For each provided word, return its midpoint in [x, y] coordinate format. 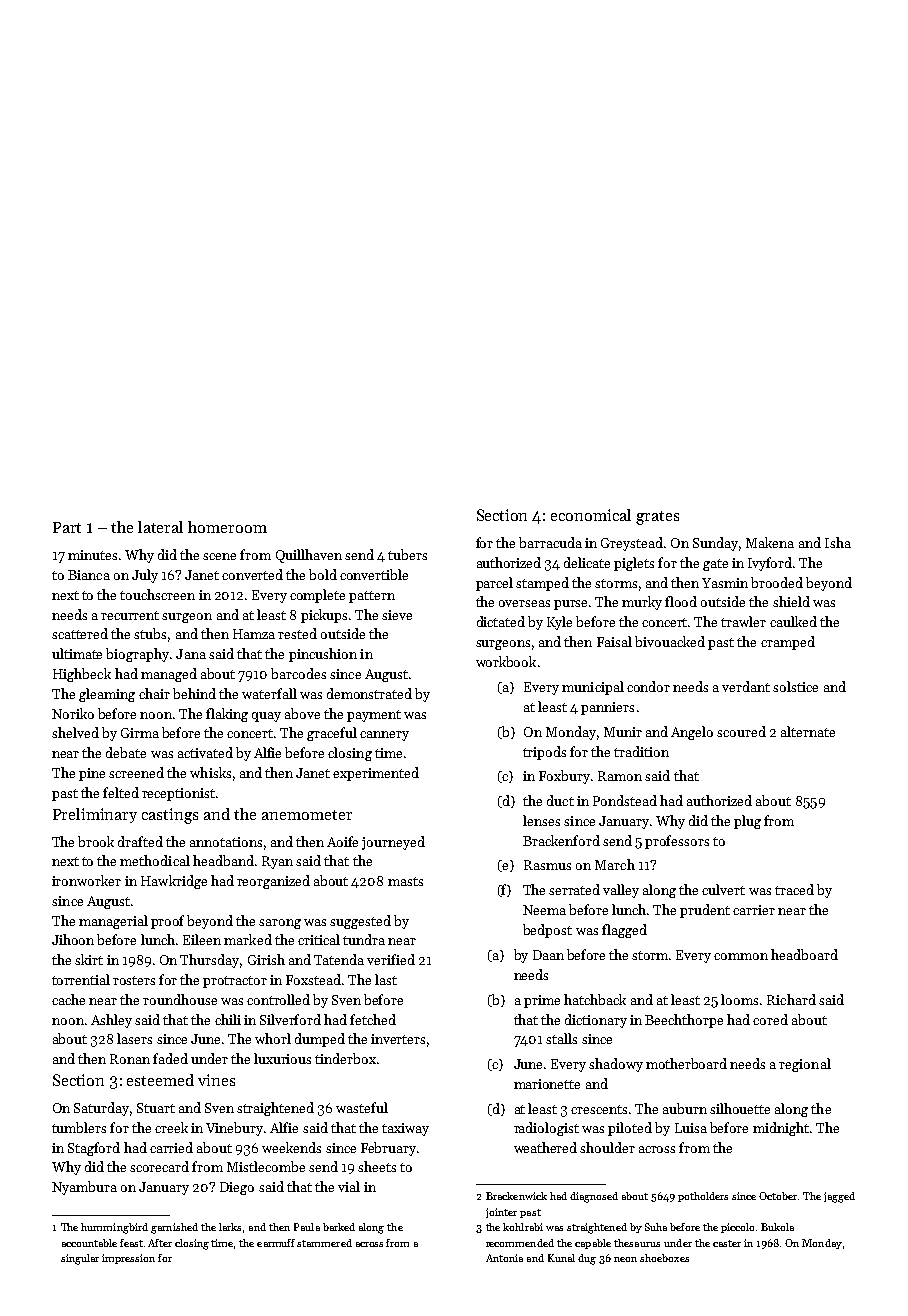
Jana [191, 654]
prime [542, 1001]
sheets [377, 1166]
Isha [838, 542]
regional [805, 1065]
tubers [407, 554]
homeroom [227, 527]
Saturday [101, 1109]
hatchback [595, 999]
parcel [494, 584]
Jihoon [73, 939]
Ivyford [770, 564]
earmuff [276, 1243]
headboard [804, 954]
